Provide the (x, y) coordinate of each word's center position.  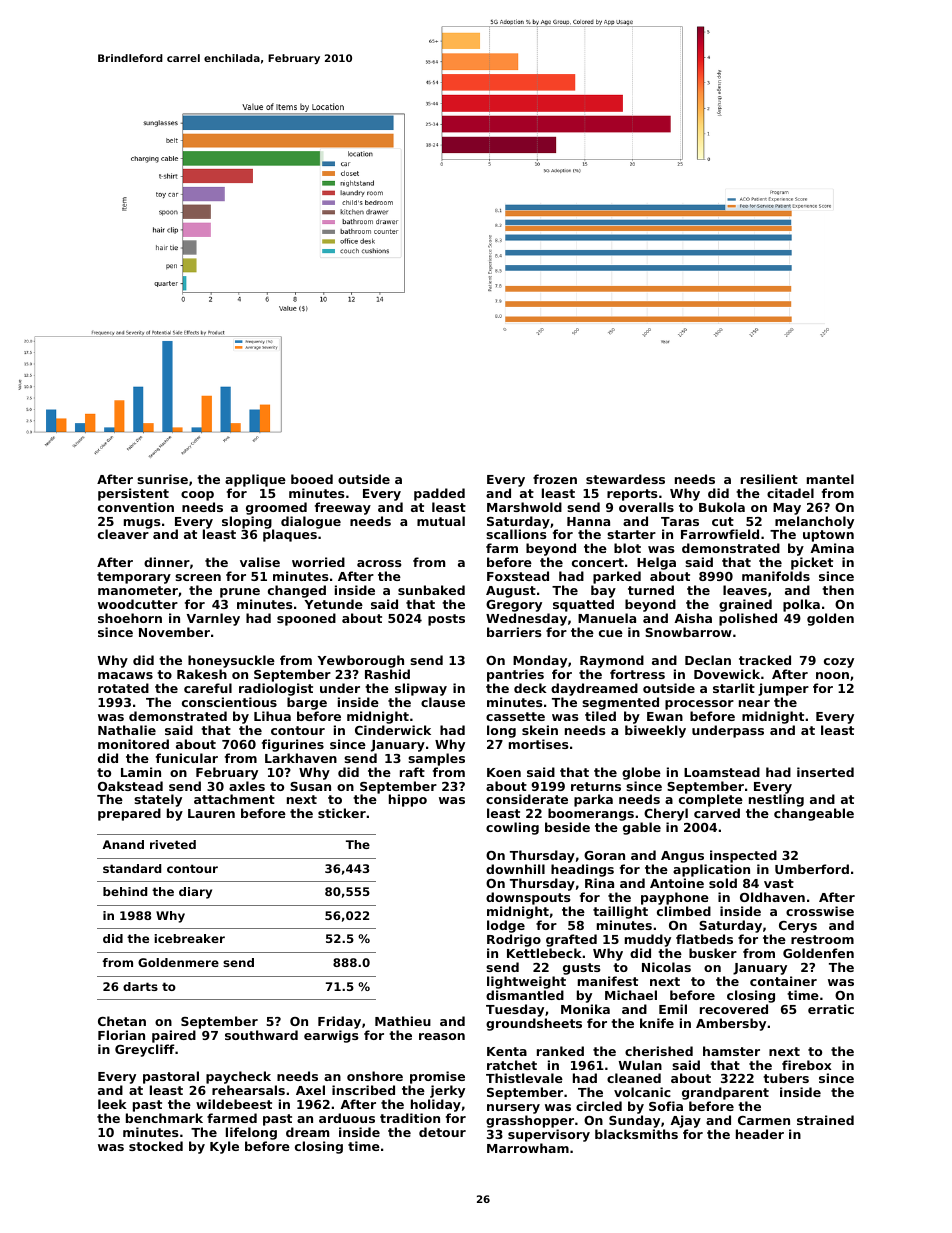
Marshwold (524, 507)
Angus (682, 857)
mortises (538, 744)
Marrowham (528, 1148)
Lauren (211, 813)
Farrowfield (720, 534)
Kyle (224, 1147)
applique (255, 480)
